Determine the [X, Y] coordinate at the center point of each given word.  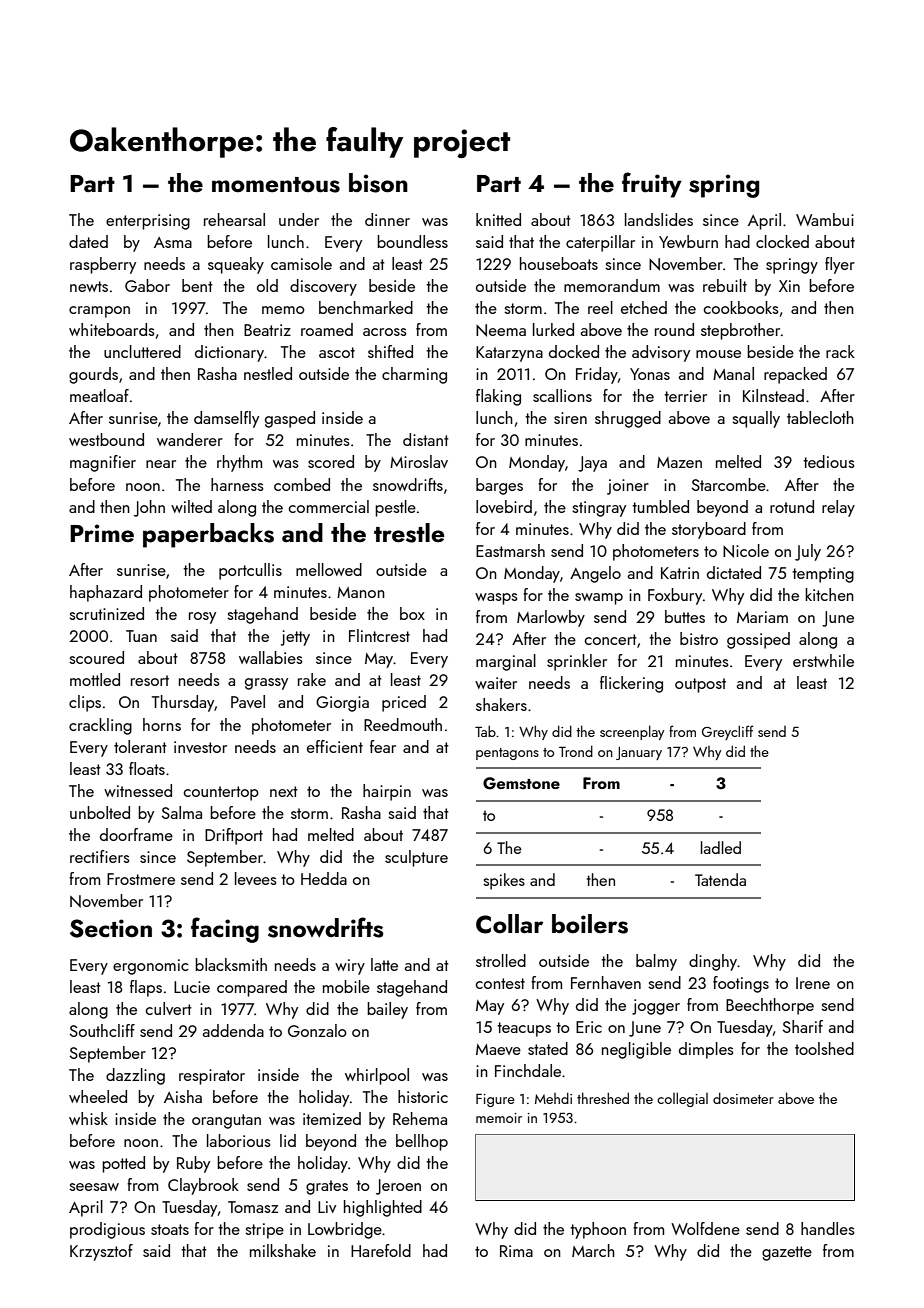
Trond [576, 751]
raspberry [103, 265]
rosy [202, 618]
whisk [88, 1118]
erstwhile [823, 660]
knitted [498, 219]
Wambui [825, 219]
